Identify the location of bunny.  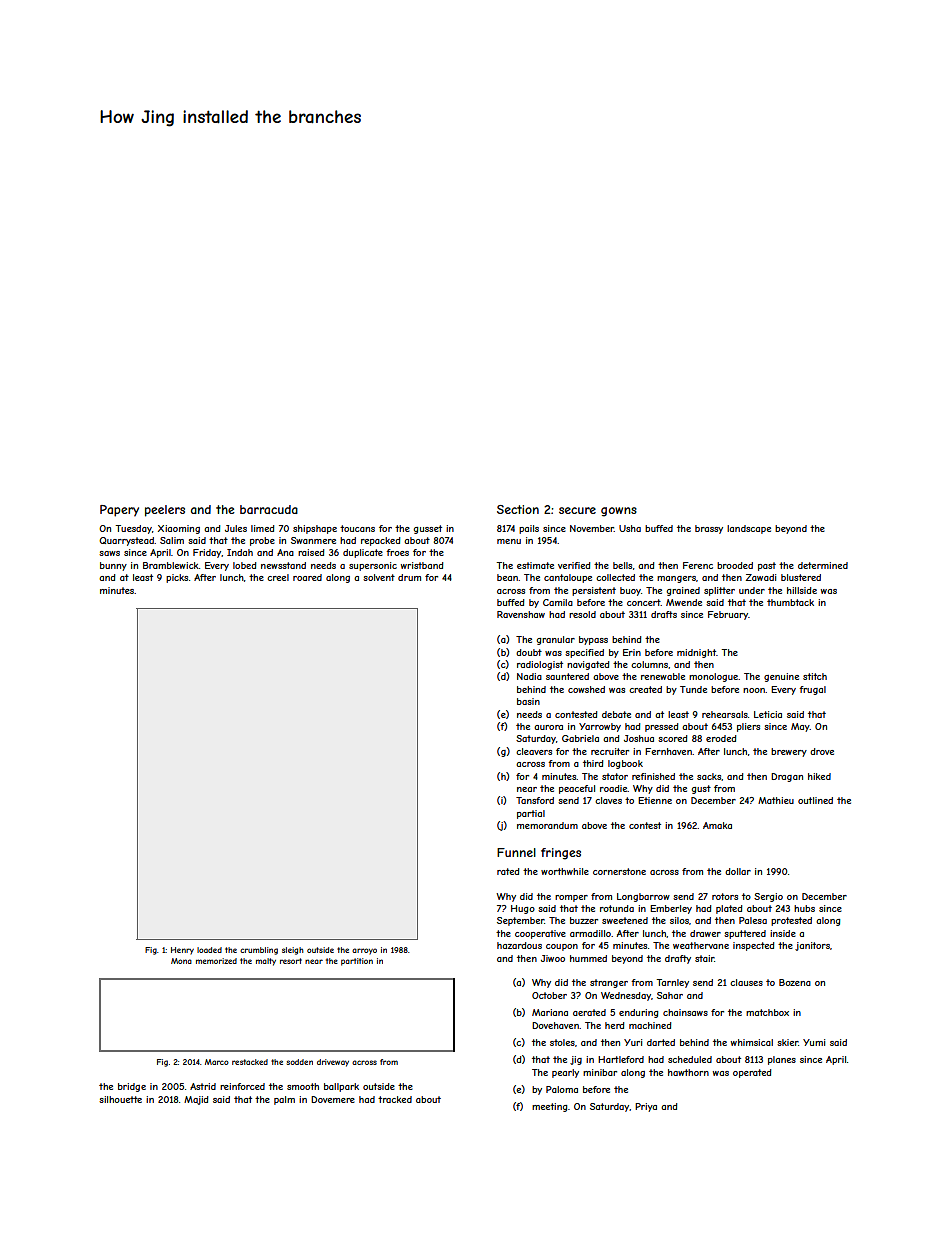
(113, 566).
